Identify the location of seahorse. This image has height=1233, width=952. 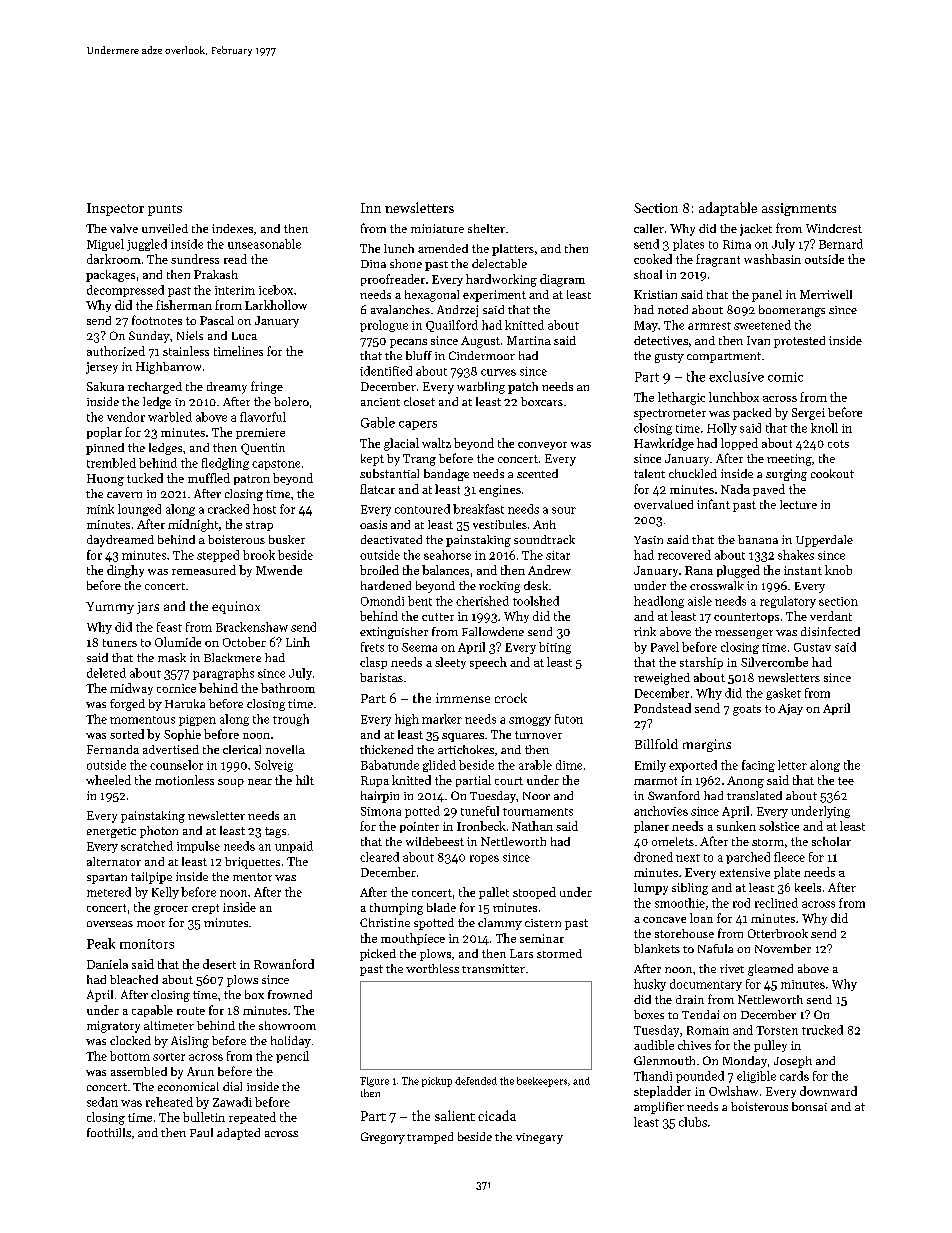
(447, 555).
